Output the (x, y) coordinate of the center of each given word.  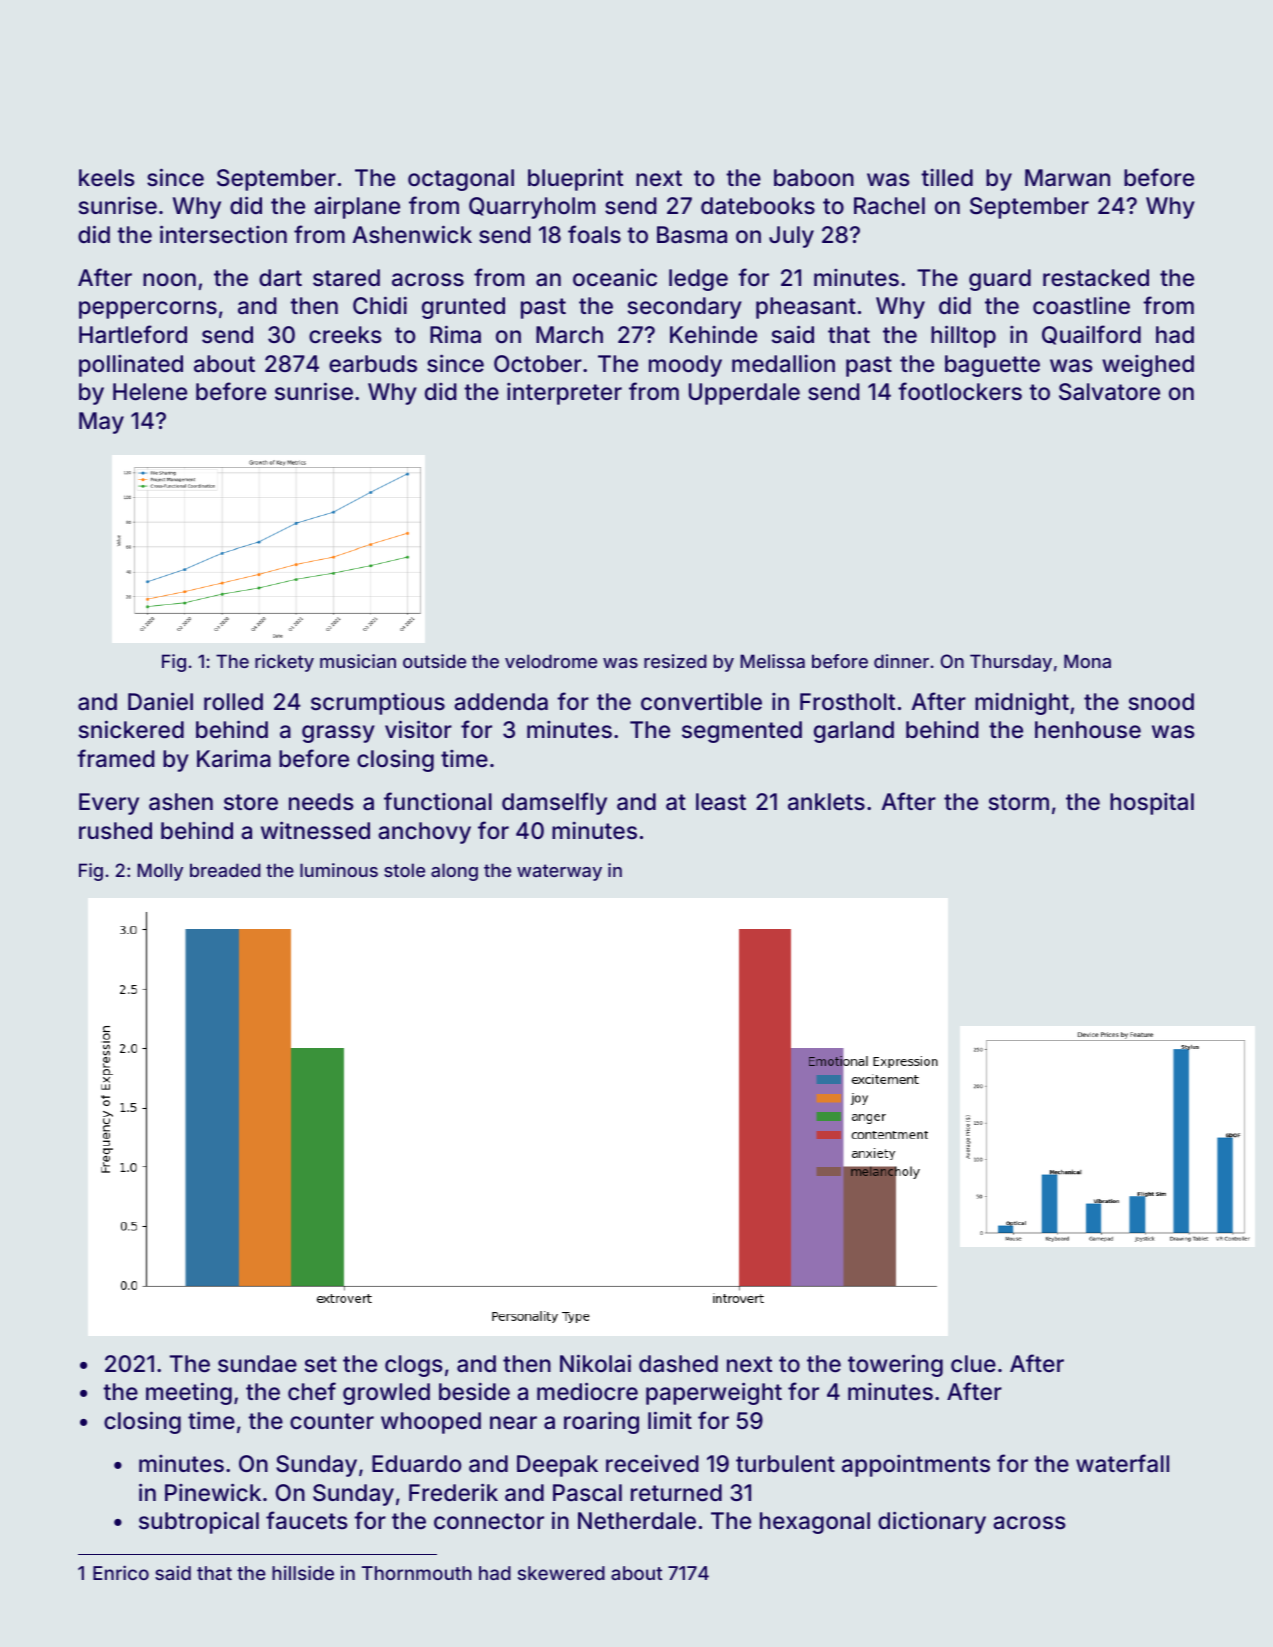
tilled (947, 177)
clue (973, 1364)
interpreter (564, 394)
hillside (303, 1572)
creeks (345, 335)
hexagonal (815, 1523)
